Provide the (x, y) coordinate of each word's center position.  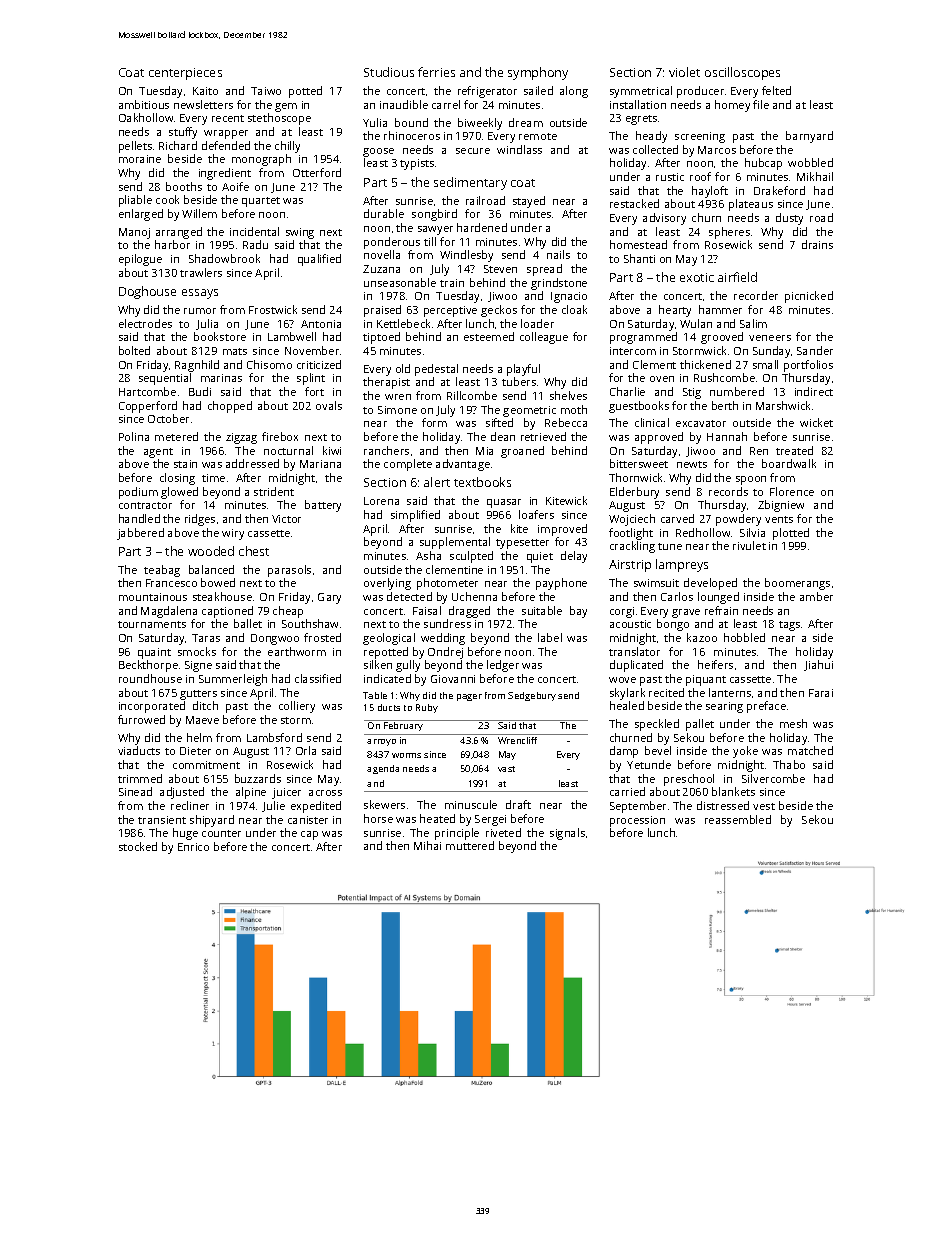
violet (684, 72)
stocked (138, 846)
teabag (162, 571)
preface (766, 707)
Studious (389, 72)
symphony (538, 73)
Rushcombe (724, 377)
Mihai (427, 845)
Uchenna (474, 596)
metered (176, 436)
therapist (386, 383)
